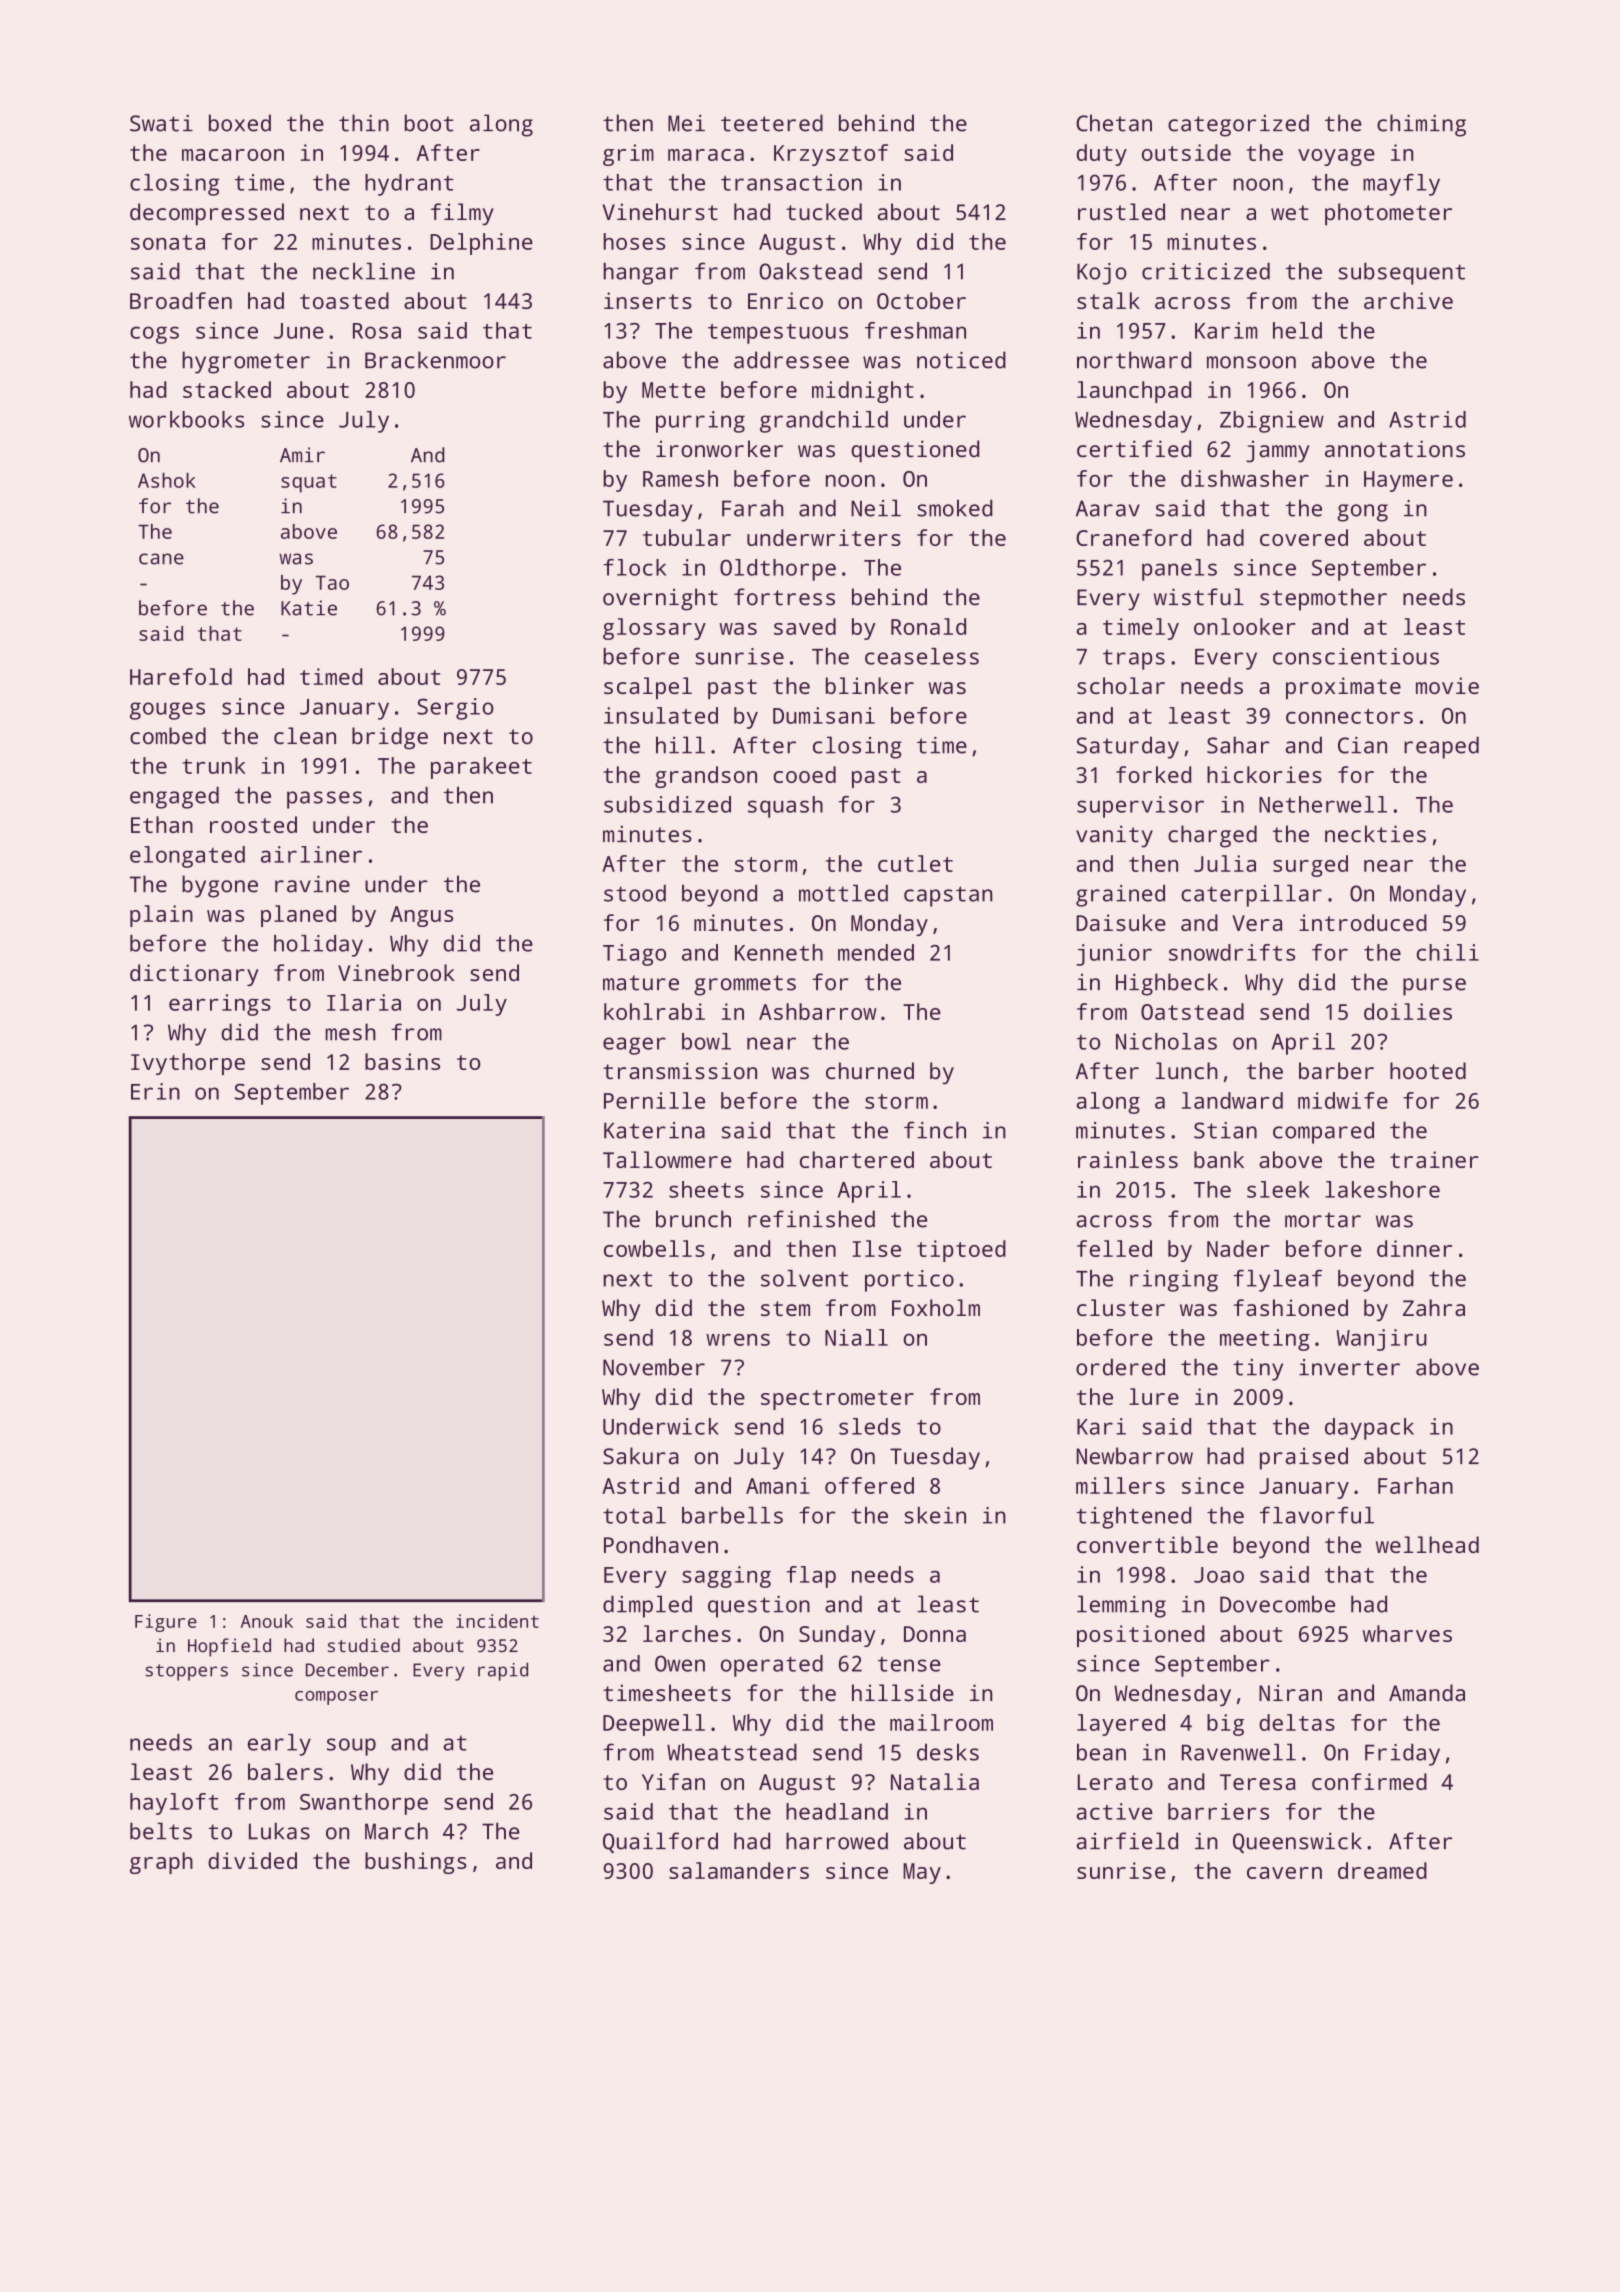 Image resolution: width=1620 pixels, height=2292 pixels. Describe the element at coordinates (831, 155) in the document. I see `Krzysztof` at that location.
